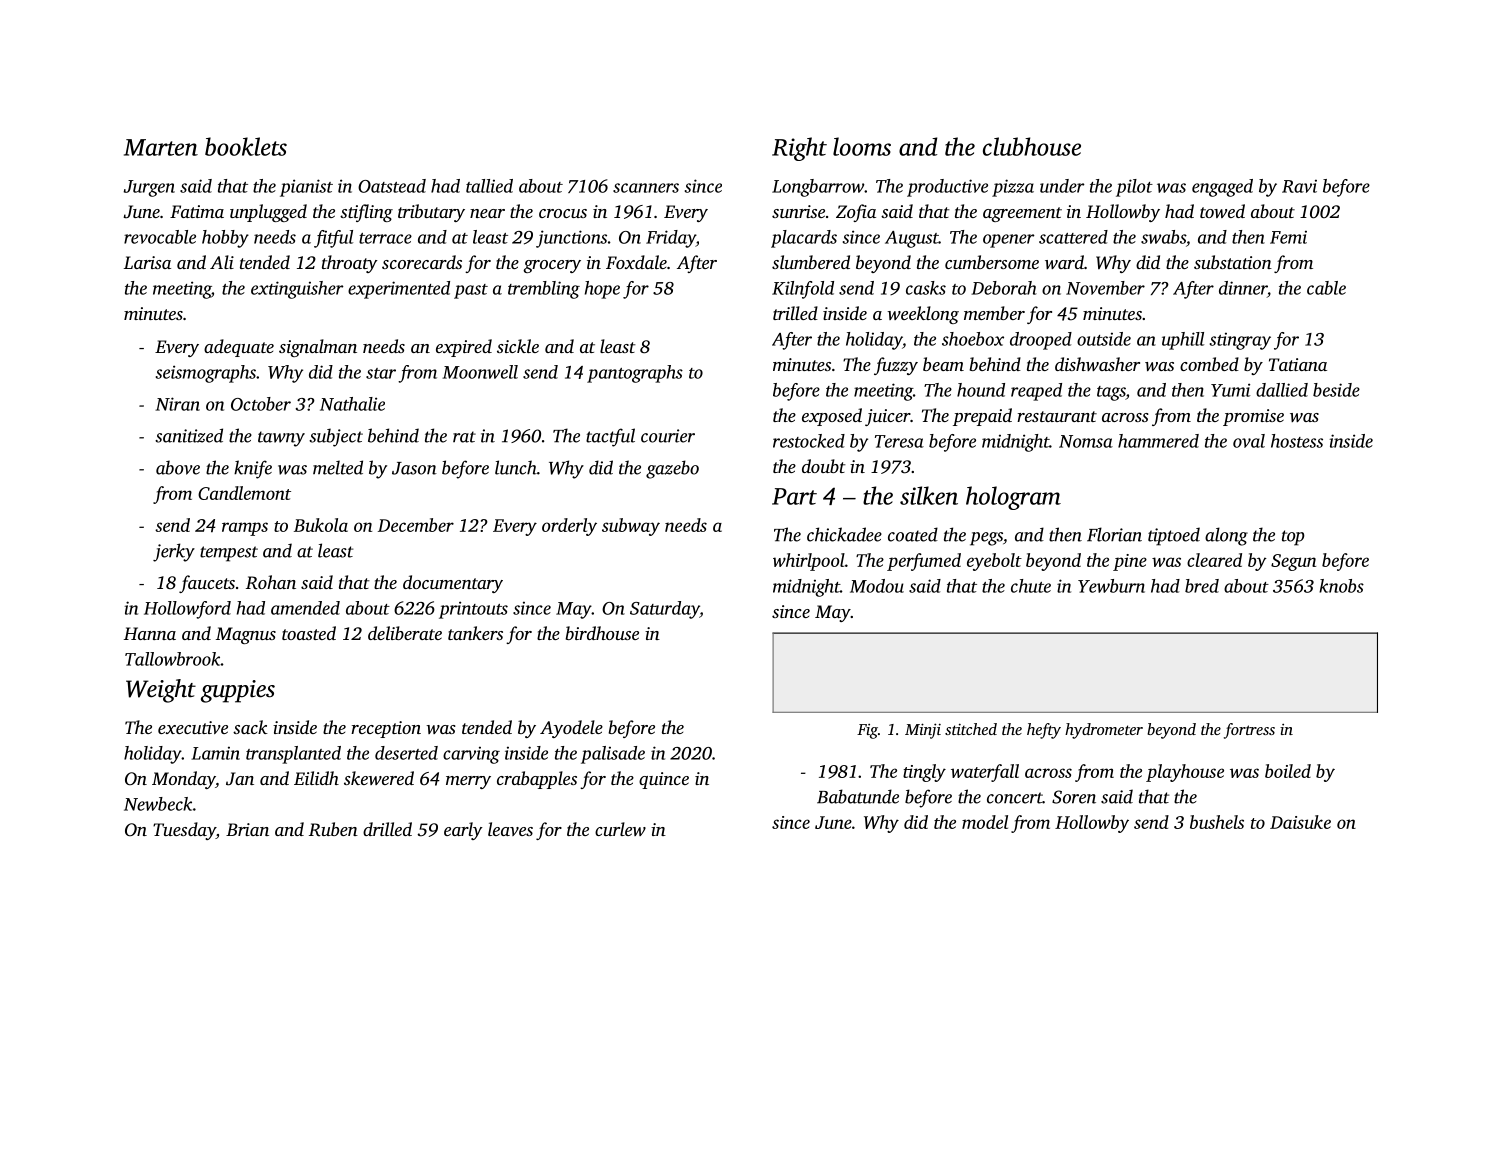 This screenshot has height=1160, width=1502. Describe the element at coordinates (795, 313) in the screenshot. I see `trilled` at that location.
